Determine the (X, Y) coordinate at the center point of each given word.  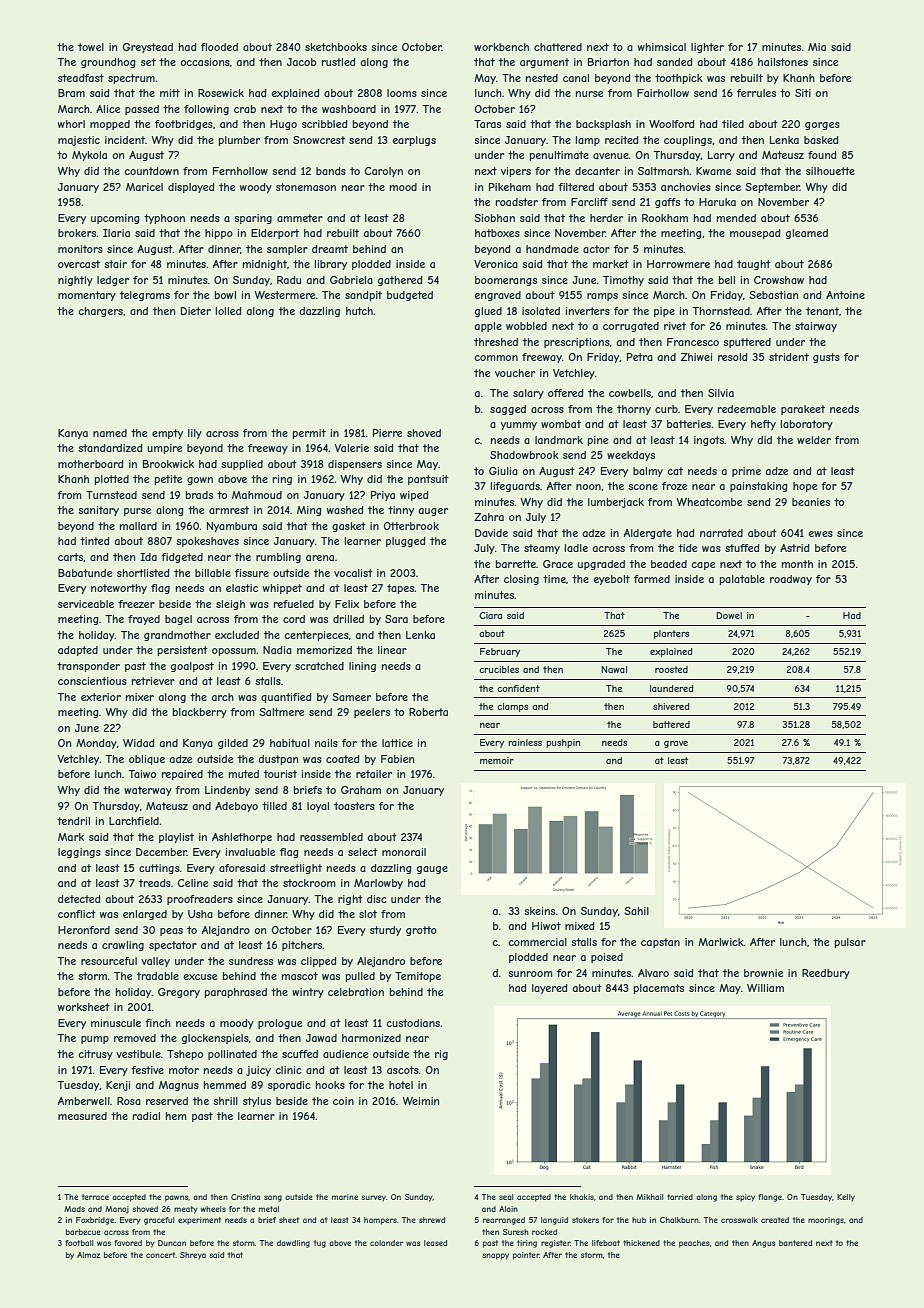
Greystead (148, 48)
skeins (539, 911)
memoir (497, 760)
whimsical (662, 47)
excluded (237, 635)
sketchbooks (336, 47)
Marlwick (721, 942)
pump (95, 1040)
